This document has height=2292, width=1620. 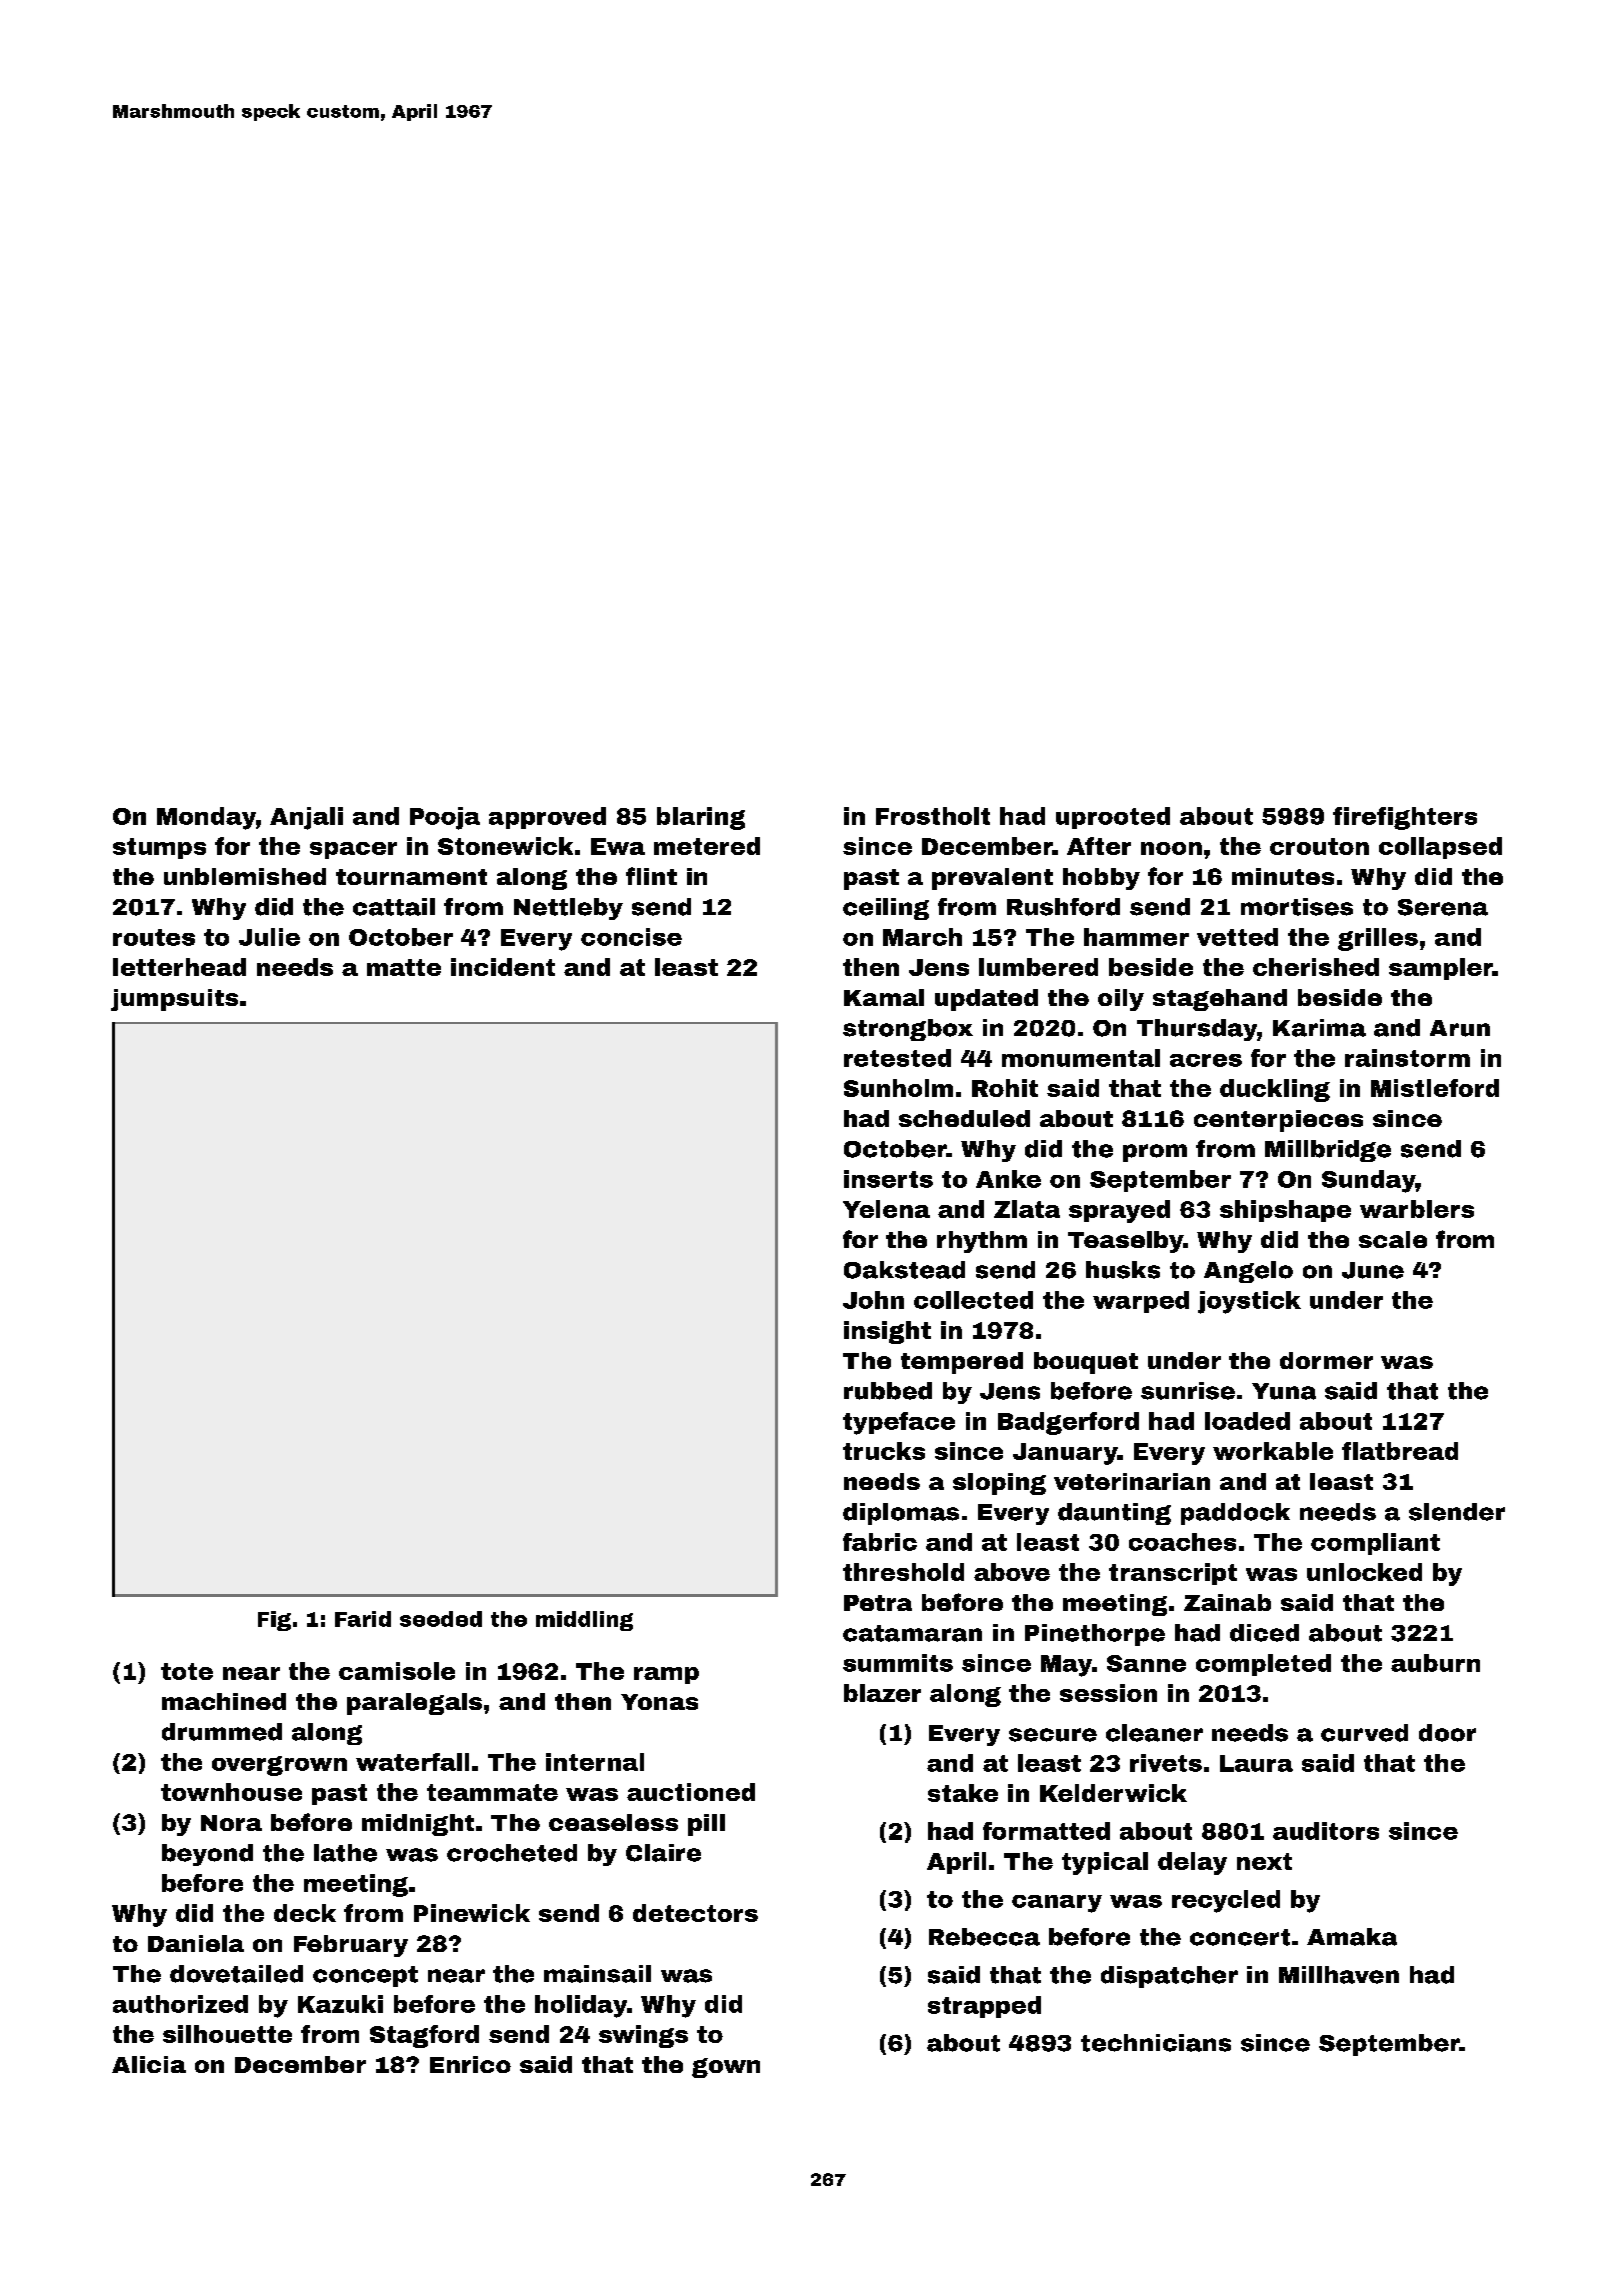 I want to click on Millbridge, so click(x=1328, y=1151).
